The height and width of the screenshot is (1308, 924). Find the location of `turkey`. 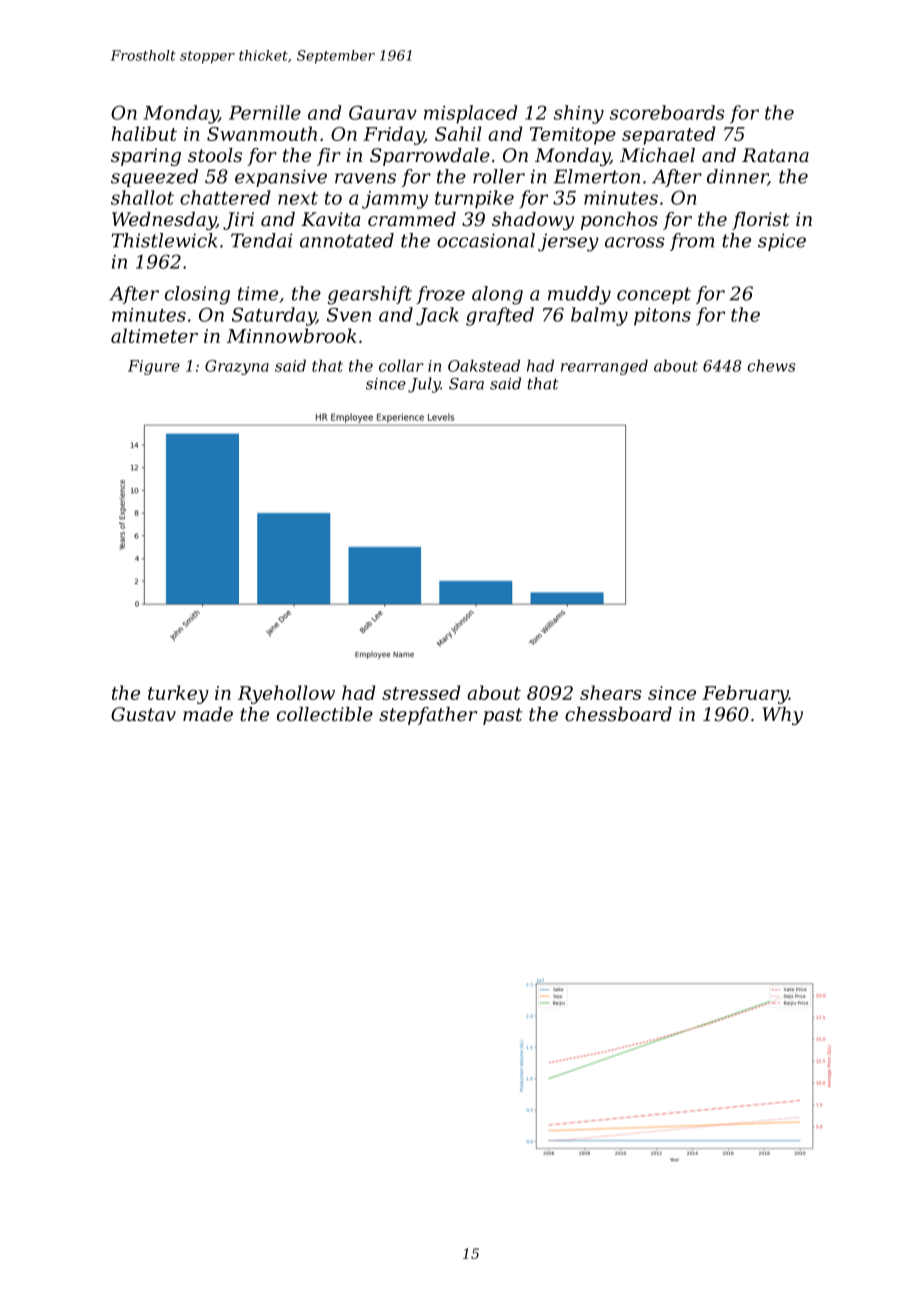

turkey is located at coordinates (178, 694).
